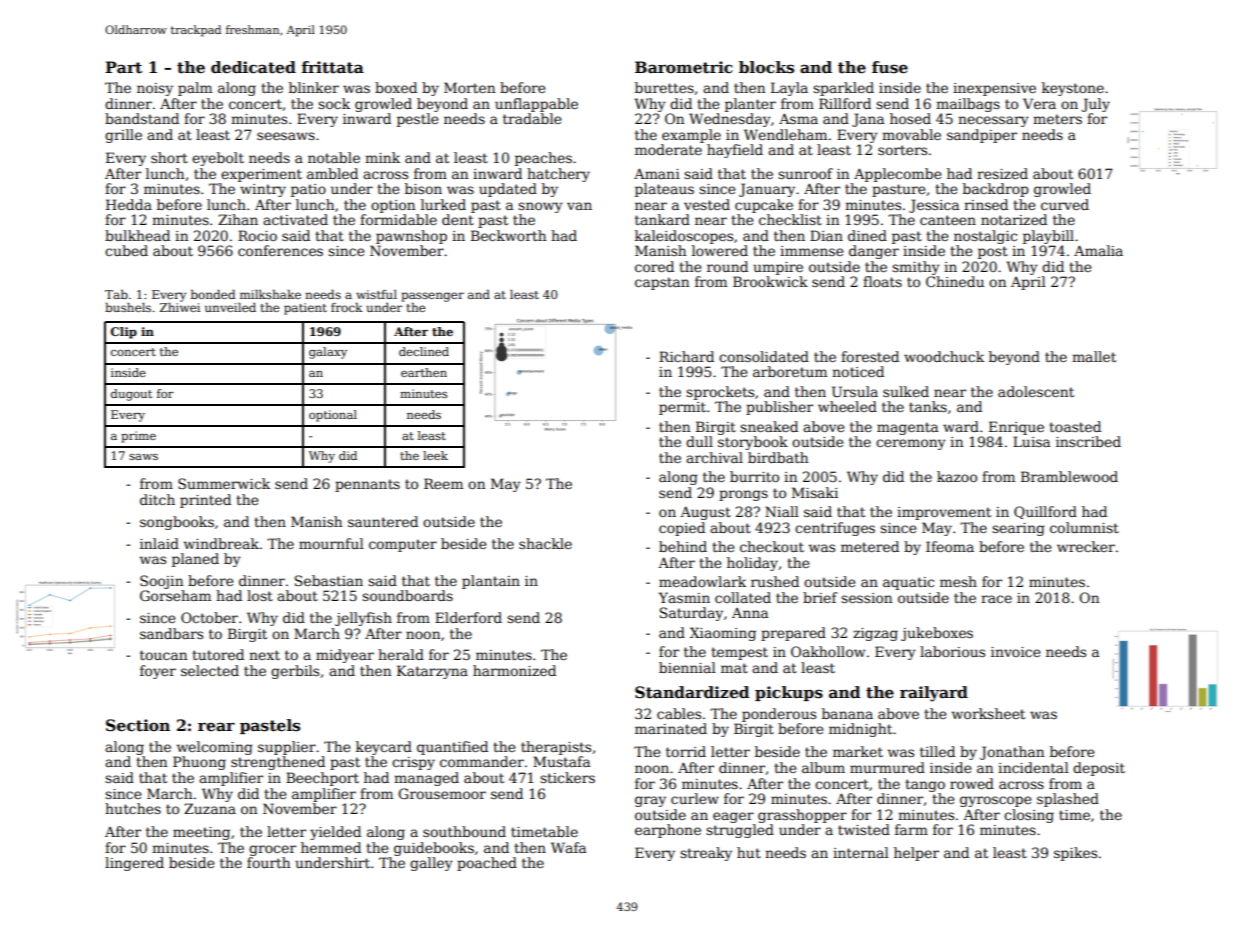 The image size is (1233, 952). What do you see at coordinates (916, 268) in the screenshot?
I see `smithy` at bounding box center [916, 268].
